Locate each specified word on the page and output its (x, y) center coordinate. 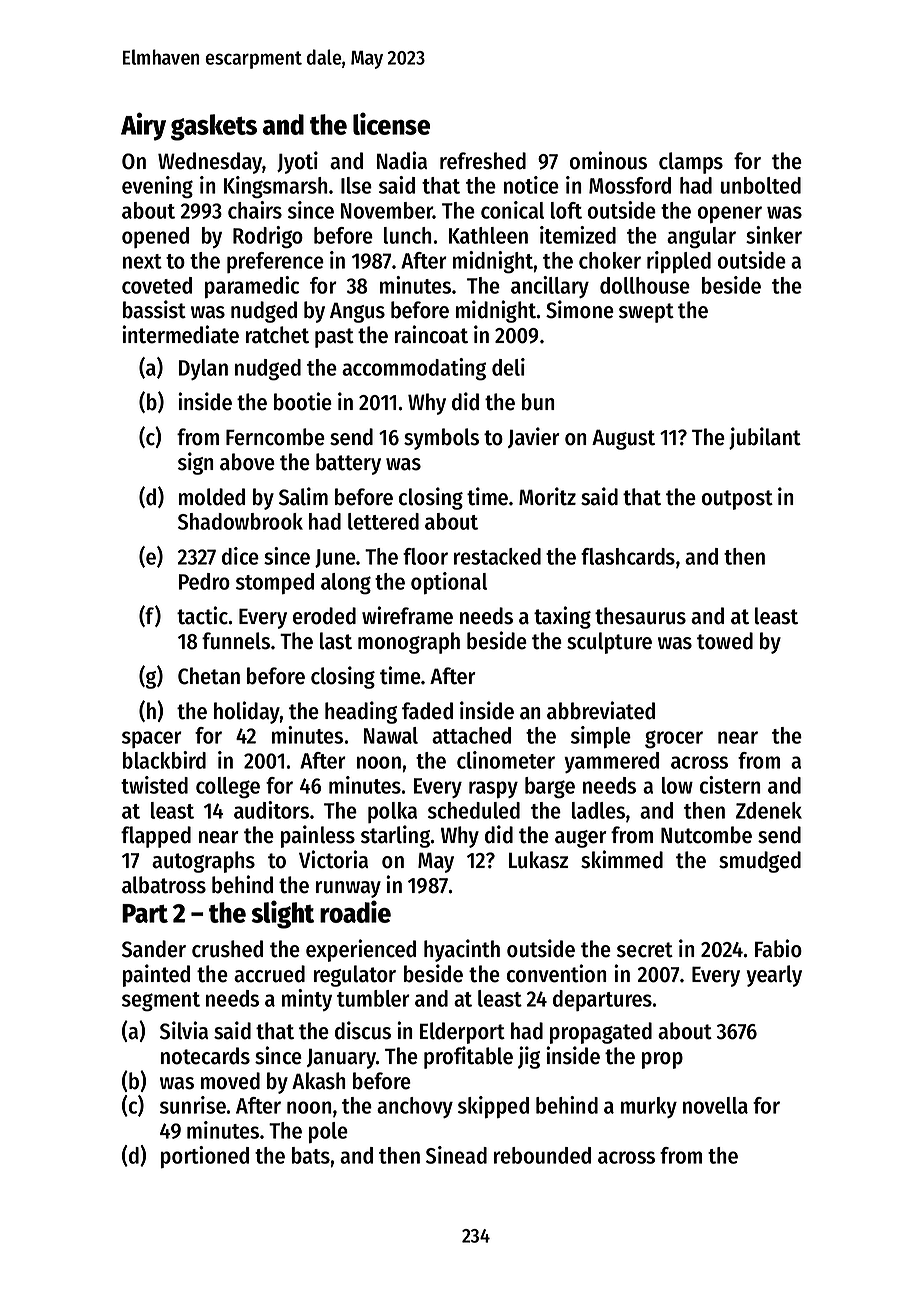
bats (311, 1155)
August (623, 439)
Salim (303, 496)
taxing (562, 617)
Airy (143, 126)
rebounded (542, 1155)
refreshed (483, 161)
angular (701, 238)
